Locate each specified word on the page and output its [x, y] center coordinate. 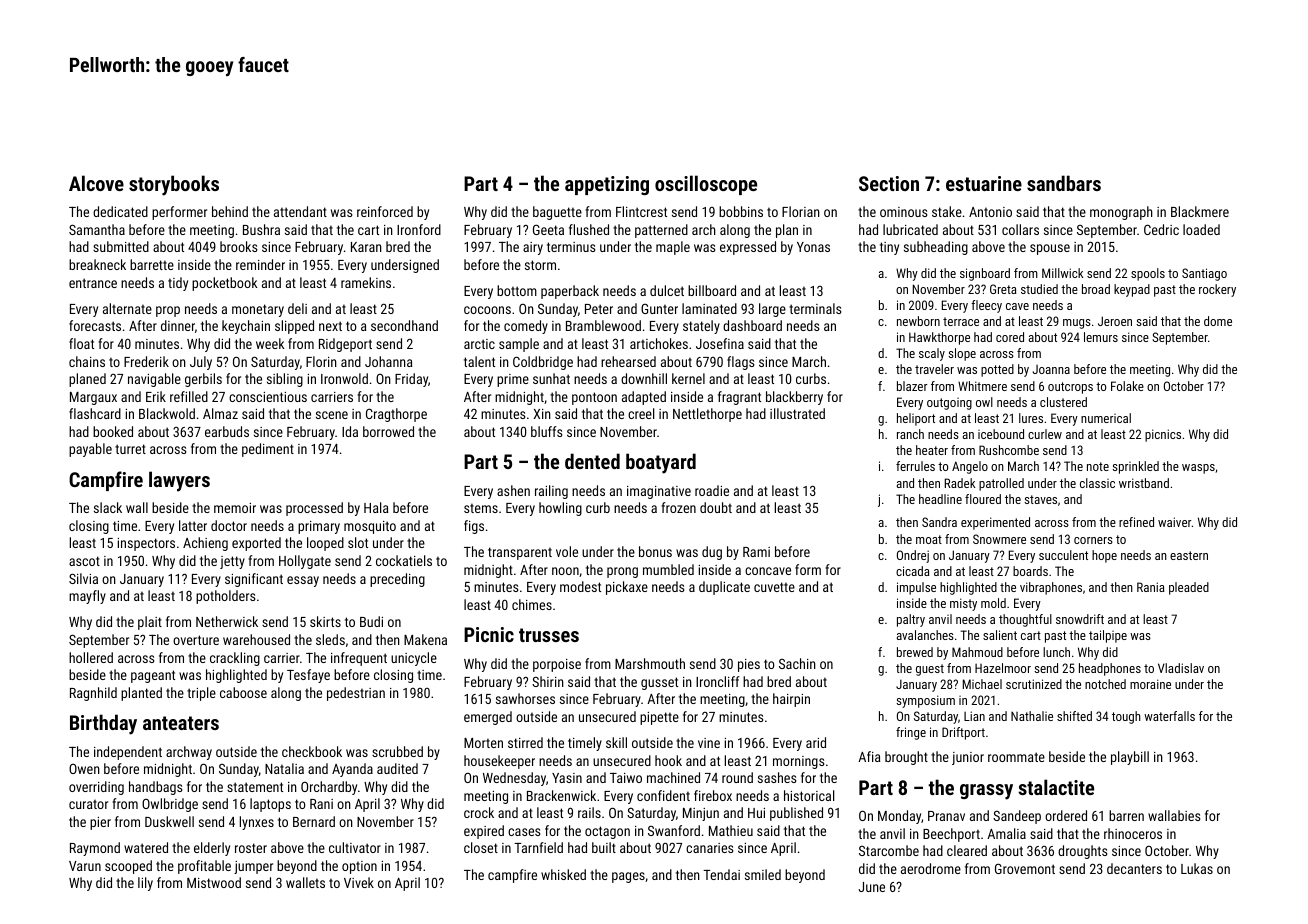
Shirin [548, 681]
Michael [982, 684]
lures [1031, 418]
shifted [1074, 716]
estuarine [984, 183]
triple [201, 694]
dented [592, 461]
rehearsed [628, 361]
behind [230, 211]
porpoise [557, 665]
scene [332, 415]
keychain [246, 327]
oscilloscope [706, 185]
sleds [330, 639]
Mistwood [214, 882]
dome [1218, 321]
